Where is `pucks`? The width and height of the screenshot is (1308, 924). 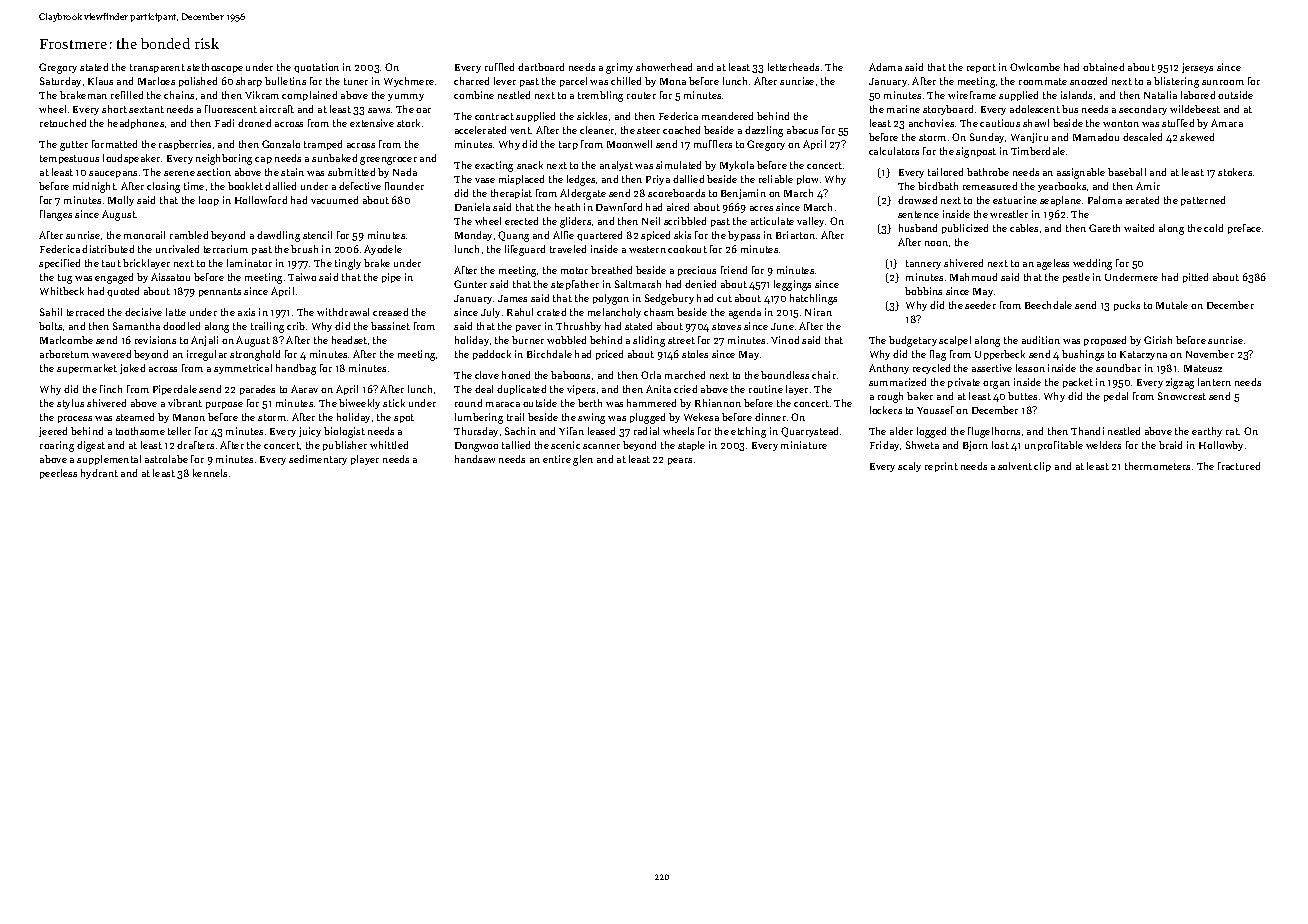
pucks is located at coordinates (1127, 306).
